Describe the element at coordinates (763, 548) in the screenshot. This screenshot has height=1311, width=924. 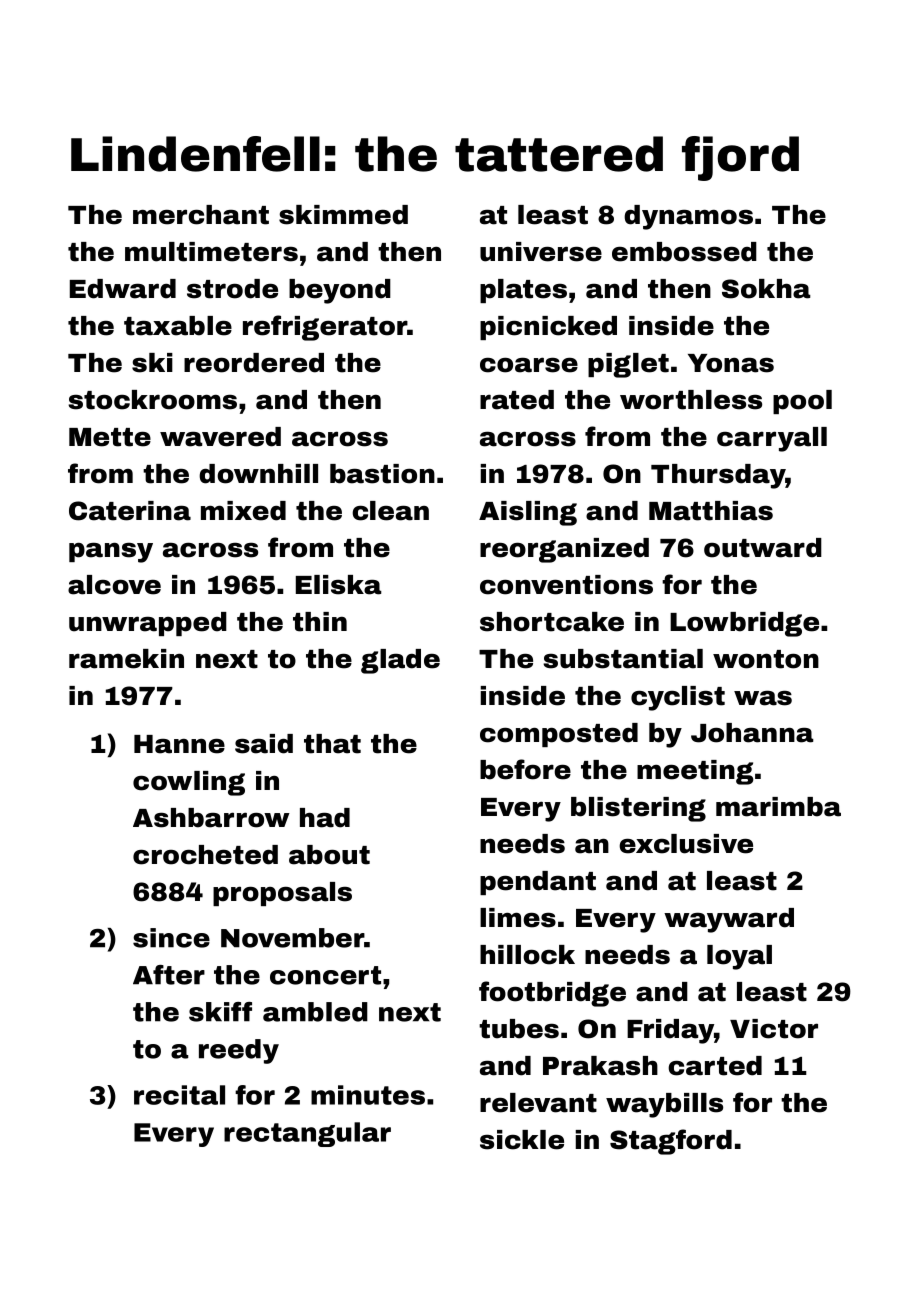
I see `outward` at that location.
